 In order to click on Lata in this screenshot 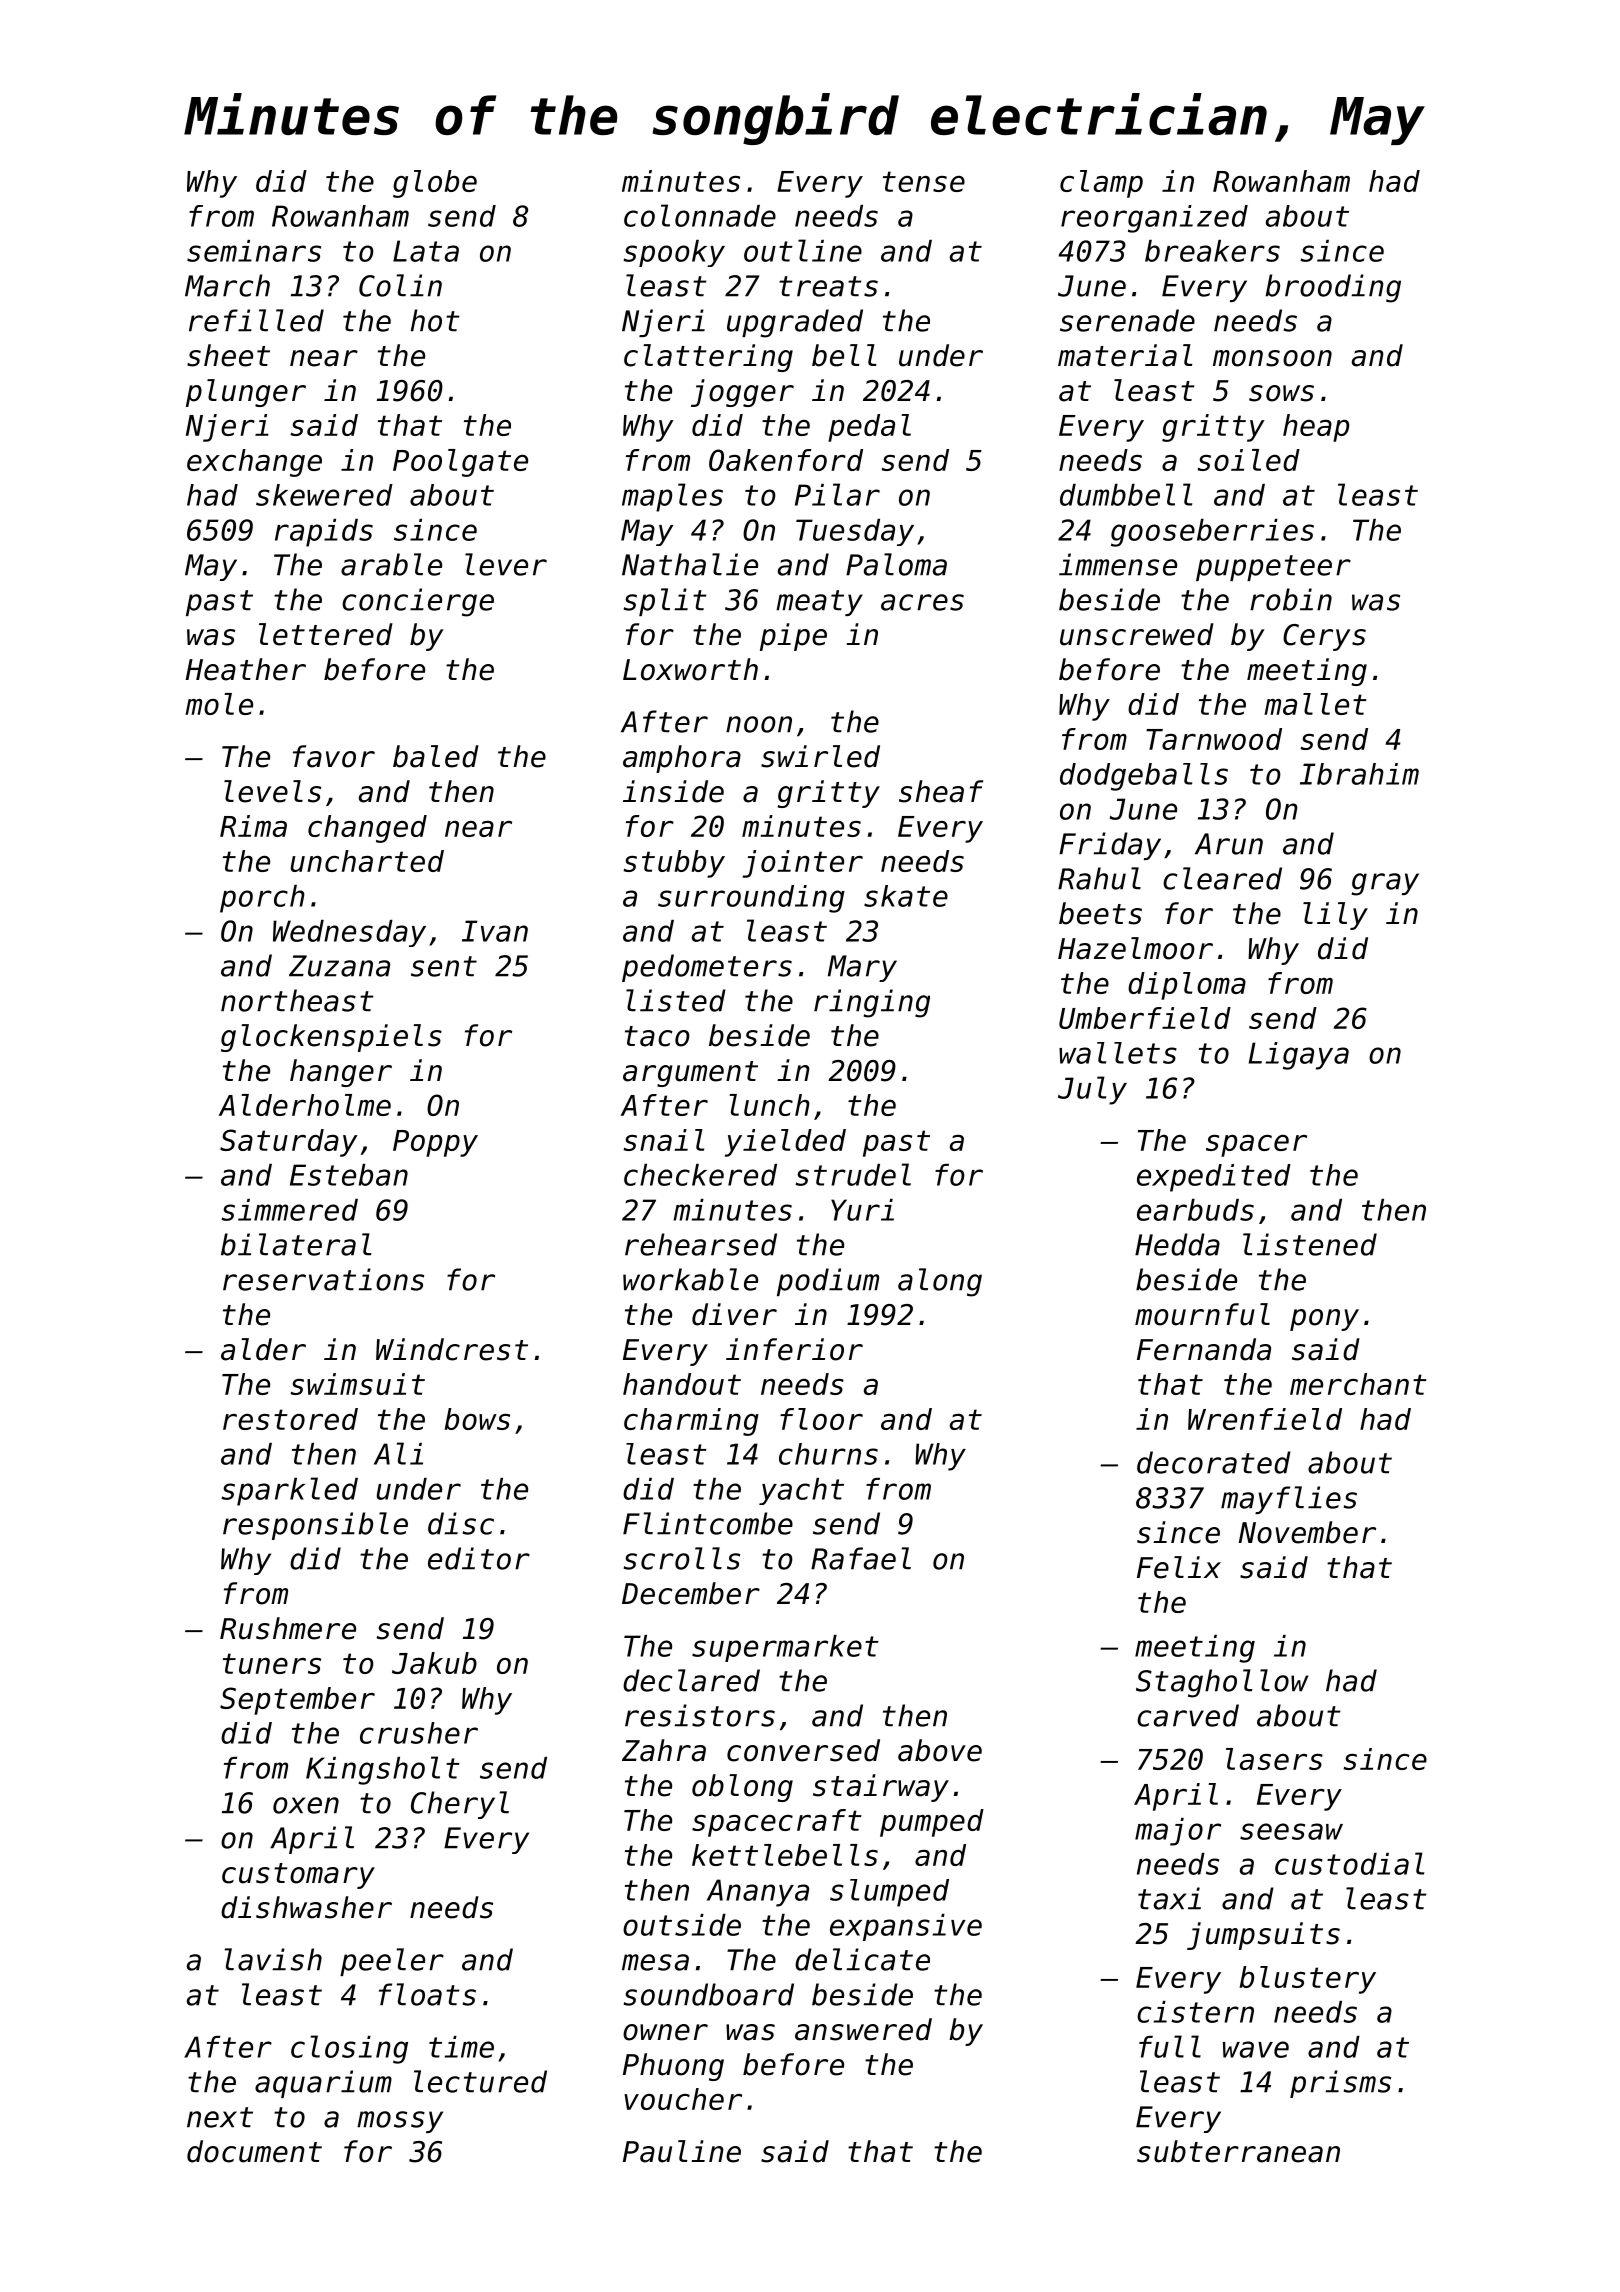, I will do `click(426, 251)`.
